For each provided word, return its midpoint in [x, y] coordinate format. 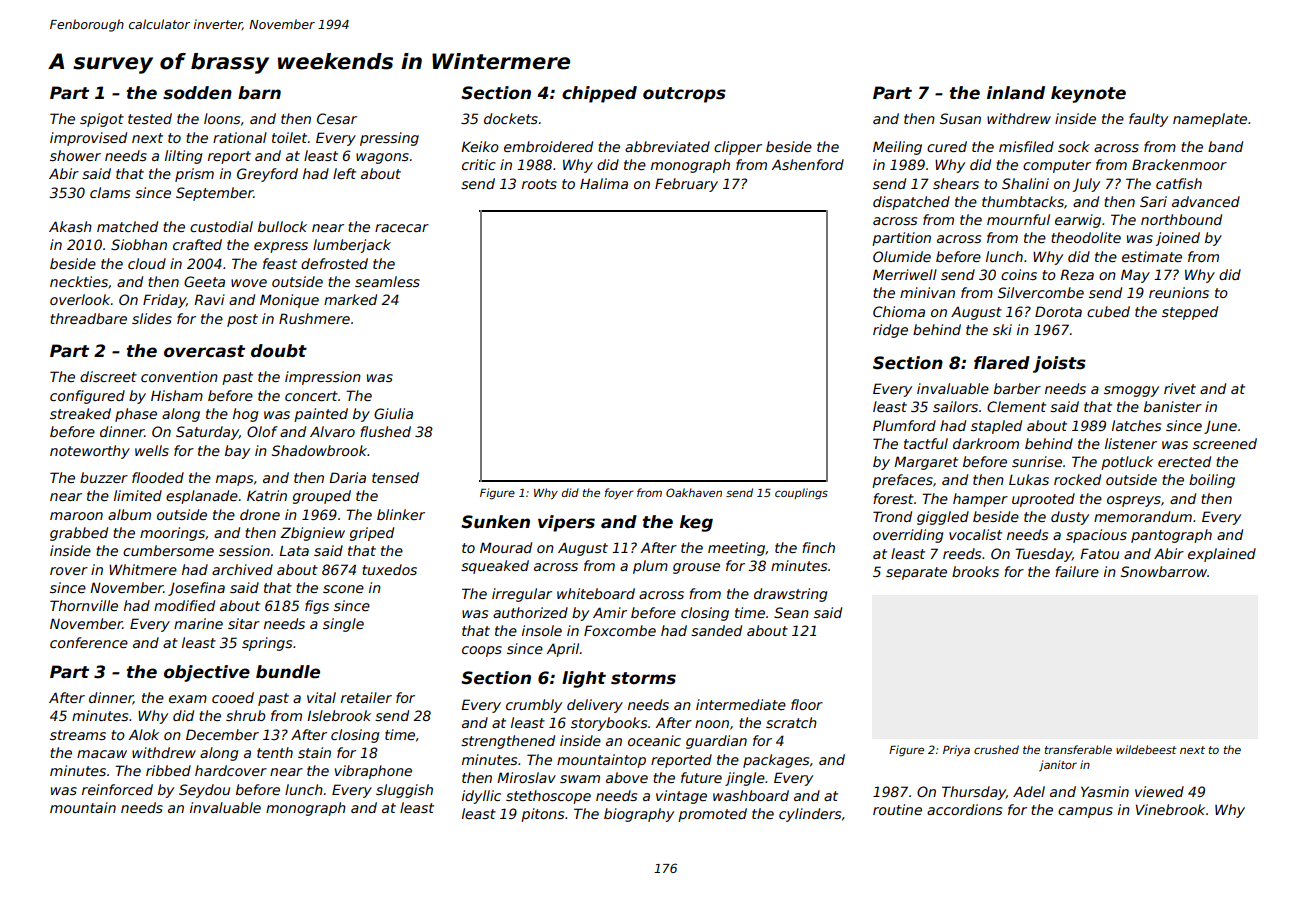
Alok [144, 734]
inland [1016, 93]
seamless [387, 281]
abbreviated [667, 146]
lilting [183, 157]
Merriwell [905, 274]
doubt [279, 351]
